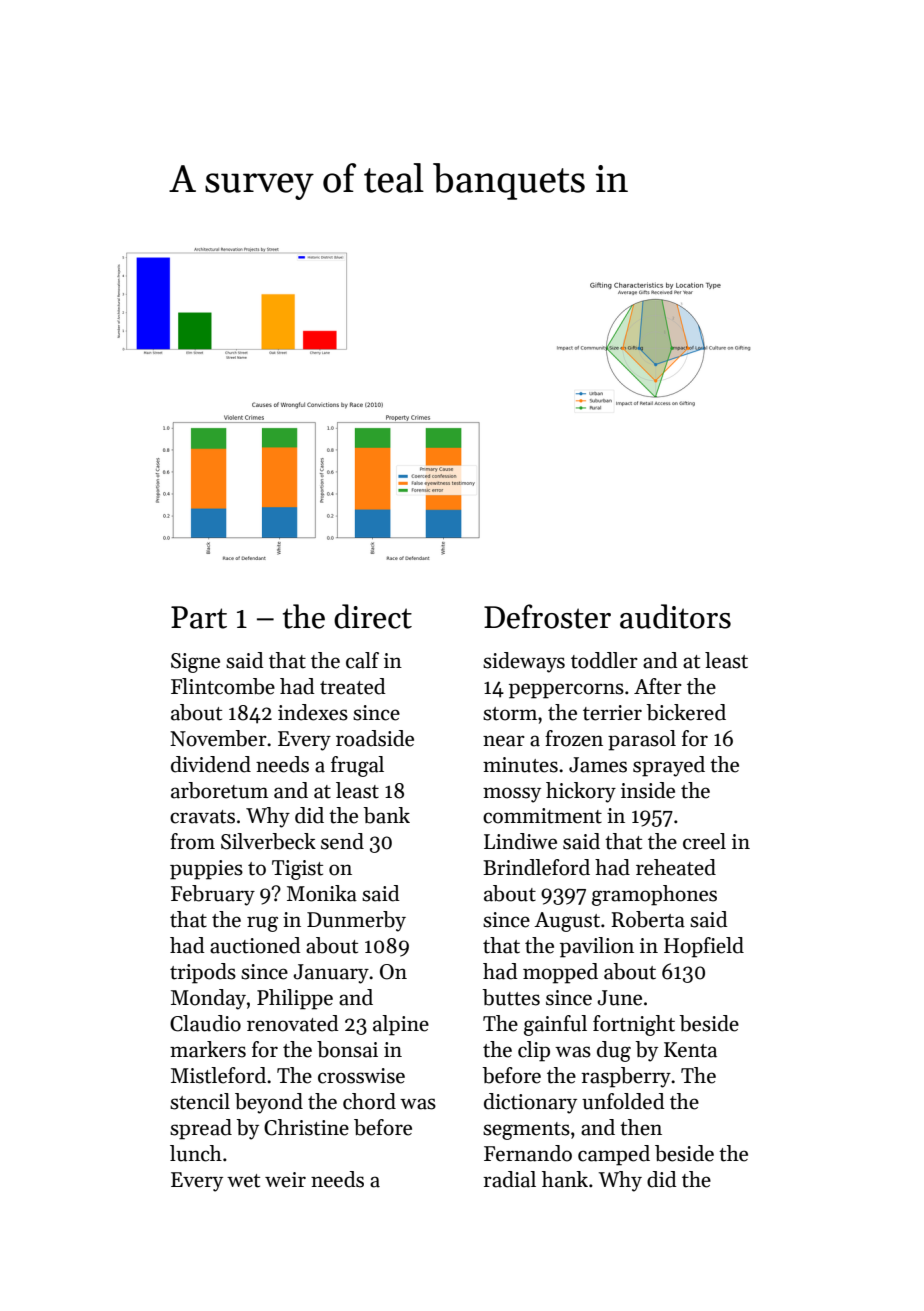 The width and height of the page is (924, 1311). Describe the element at coordinates (669, 766) in the page. I see `sprayed` at that location.
